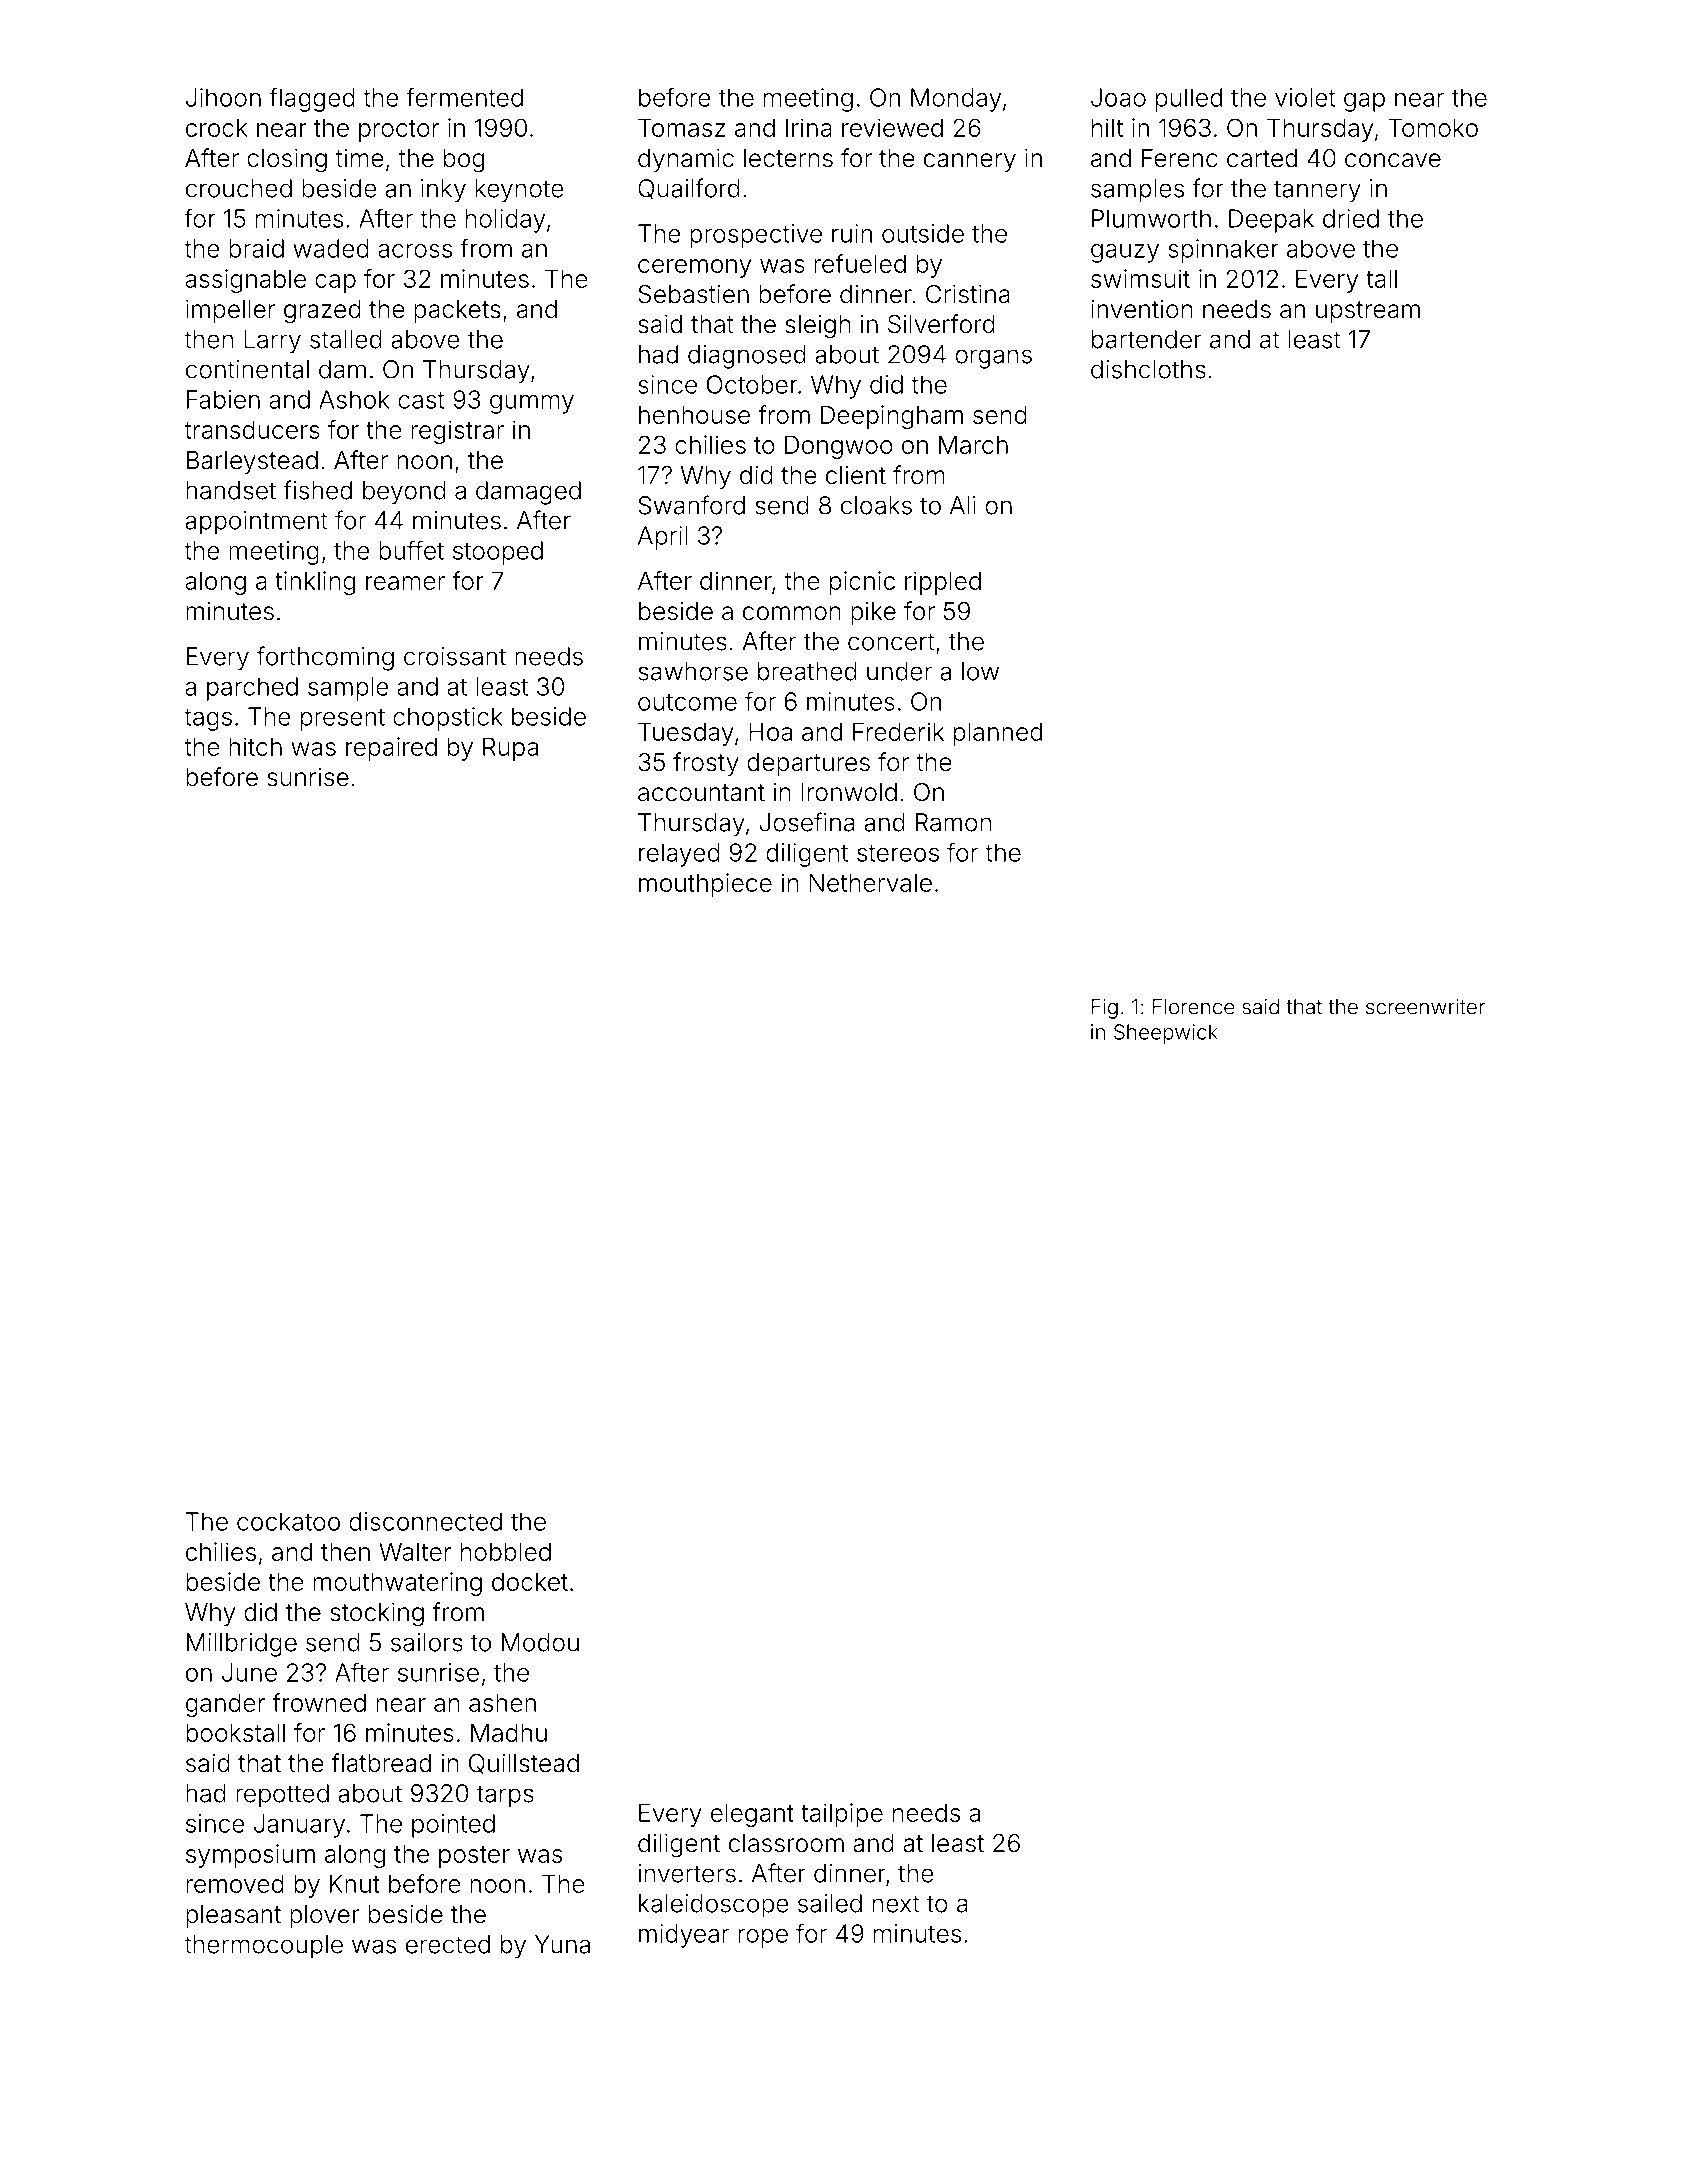  What do you see at coordinates (1166, 1034) in the screenshot?
I see `Sheepwick` at bounding box center [1166, 1034].
